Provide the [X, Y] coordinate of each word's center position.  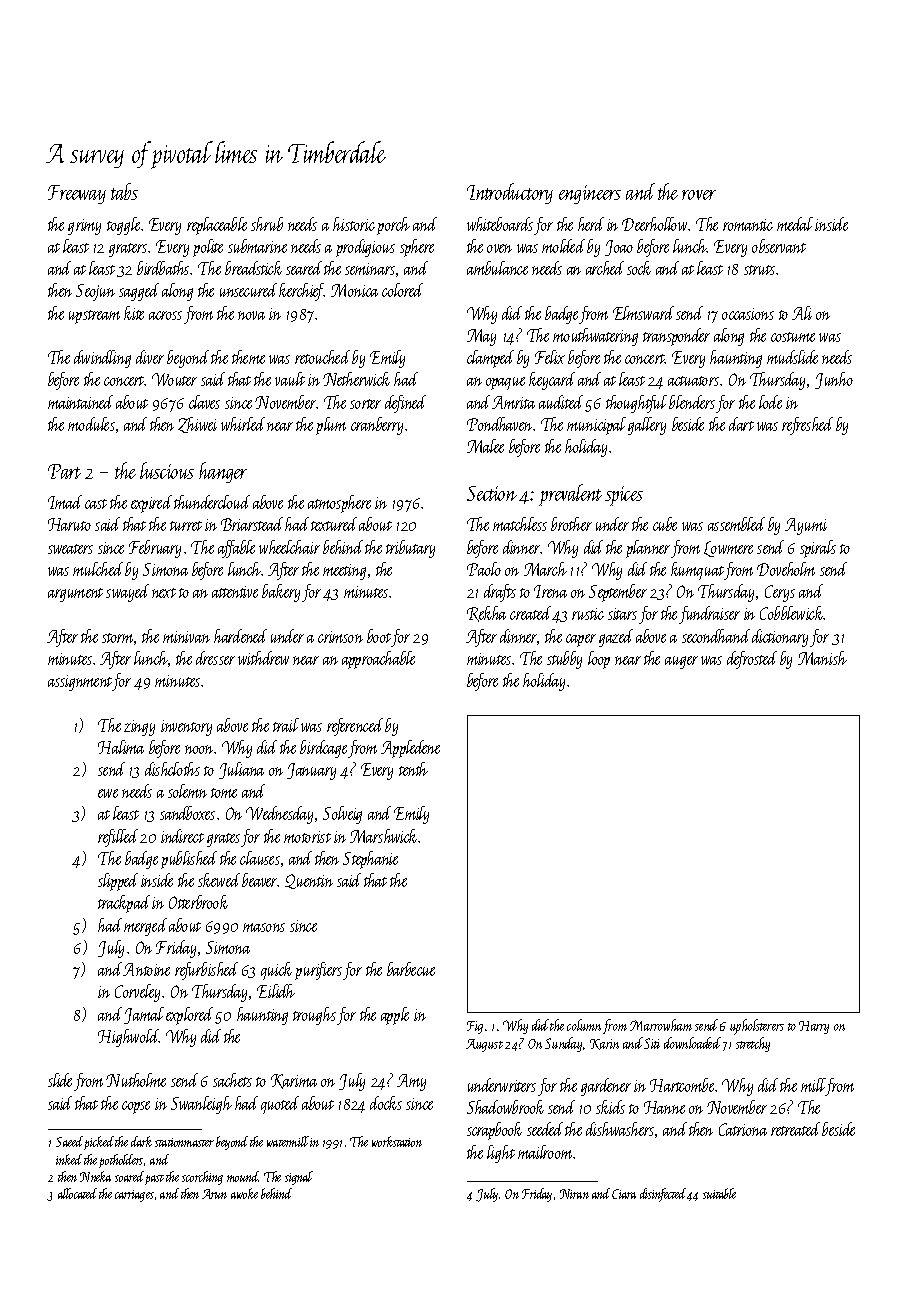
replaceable [217, 226]
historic [354, 224]
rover [699, 195]
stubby [564, 660]
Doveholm [786, 569]
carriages [134, 1196]
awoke [244, 1193]
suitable [719, 1193]
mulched [98, 569]
